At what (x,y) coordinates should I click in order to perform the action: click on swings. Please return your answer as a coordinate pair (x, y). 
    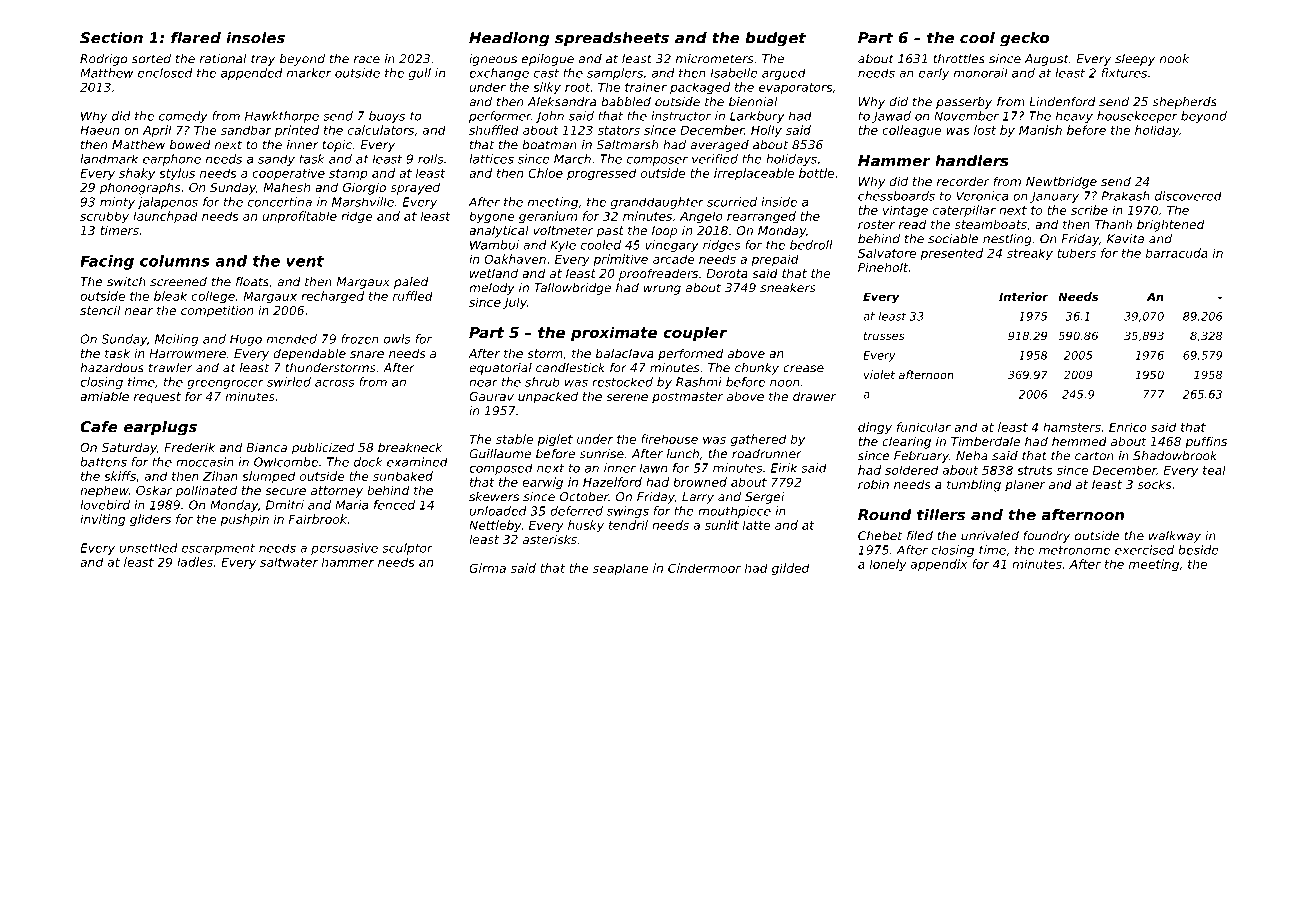
    Looking at the image, I should click on (628, 512).
